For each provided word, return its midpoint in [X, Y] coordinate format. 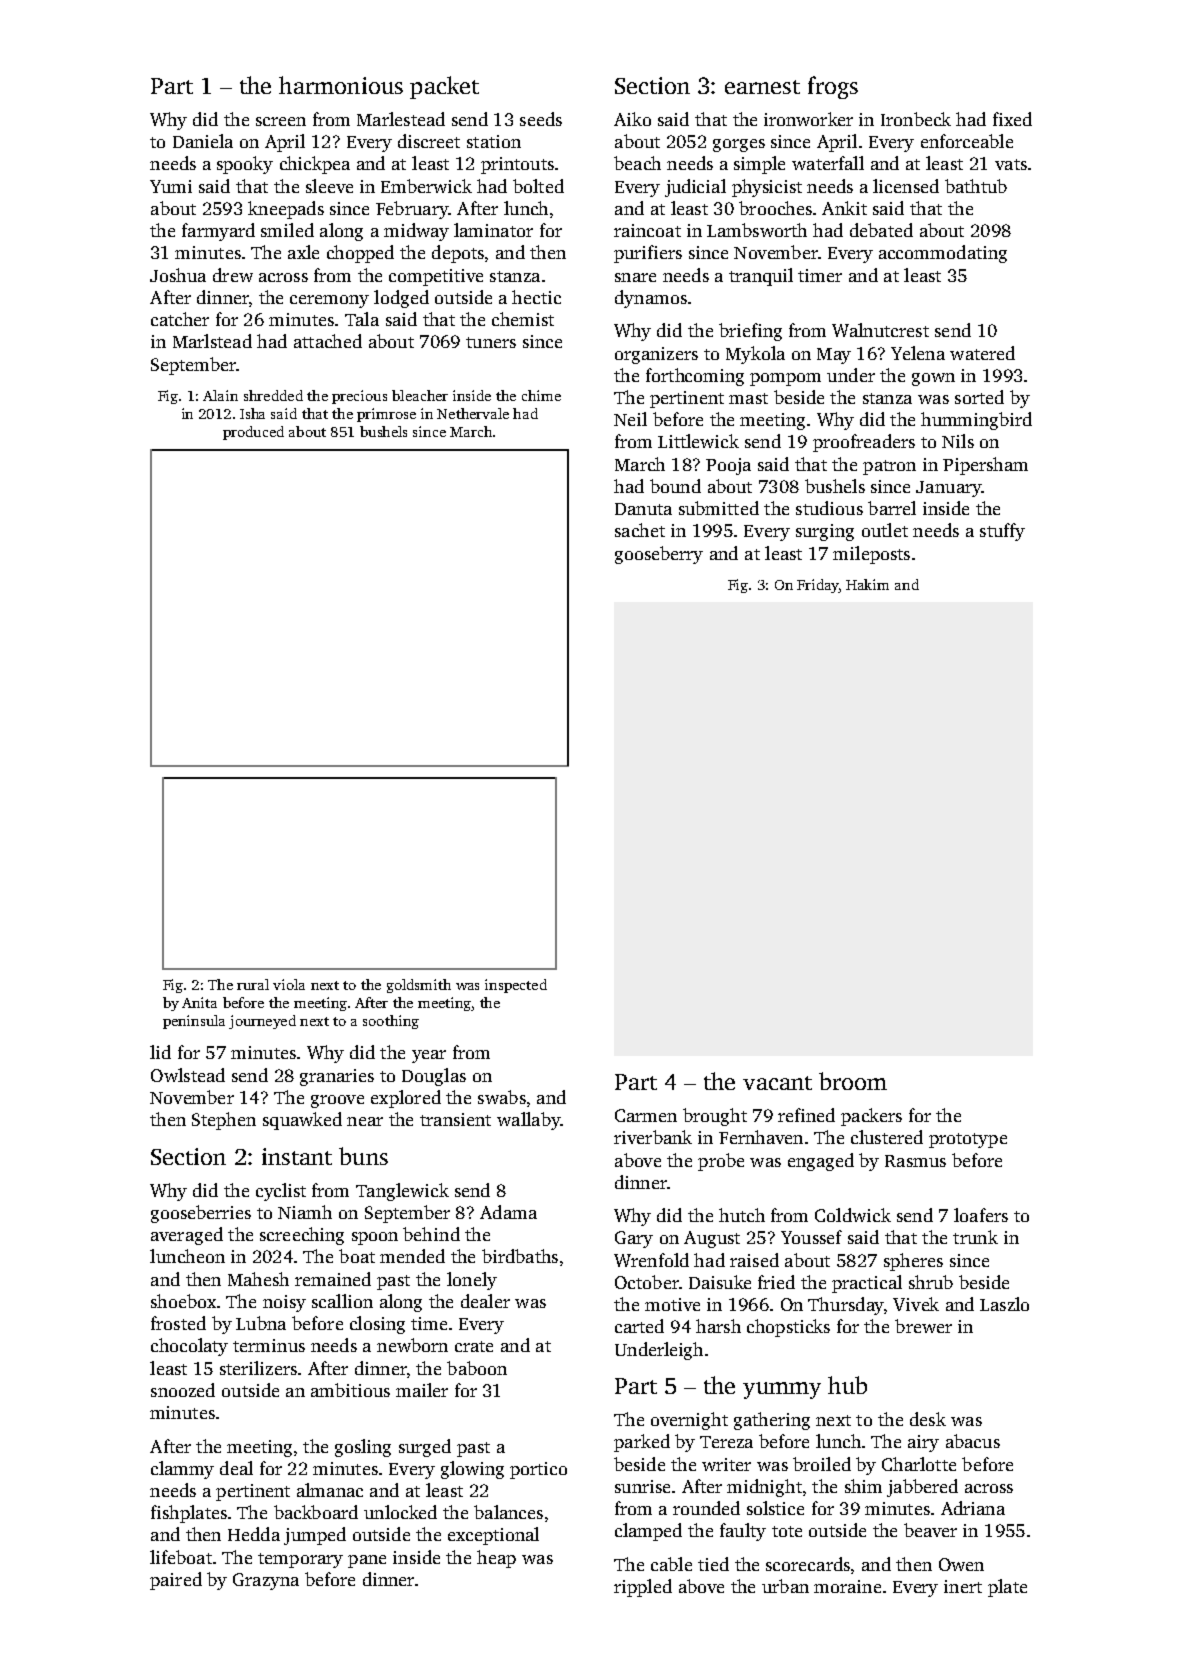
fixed [1012, 119]
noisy [284, 1303]
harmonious [341, 85]
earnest [762, 87]
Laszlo [1004, 1304]
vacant [777, 1083]
